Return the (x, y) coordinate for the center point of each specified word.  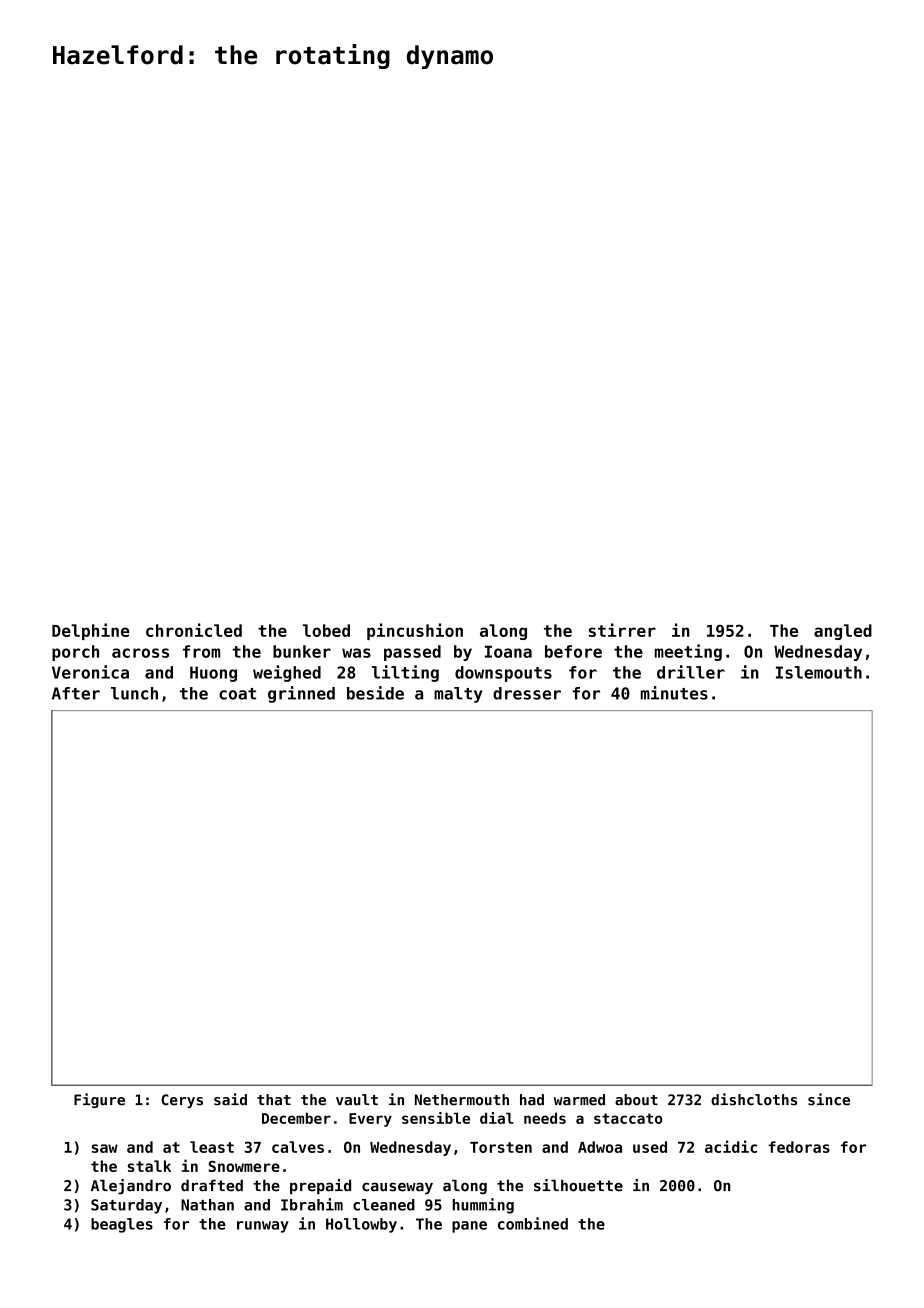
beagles (122, 1225)
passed (412, 653)
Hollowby (361, 1225)
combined (533, 1223)
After (76, 693)
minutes (674, 693)
